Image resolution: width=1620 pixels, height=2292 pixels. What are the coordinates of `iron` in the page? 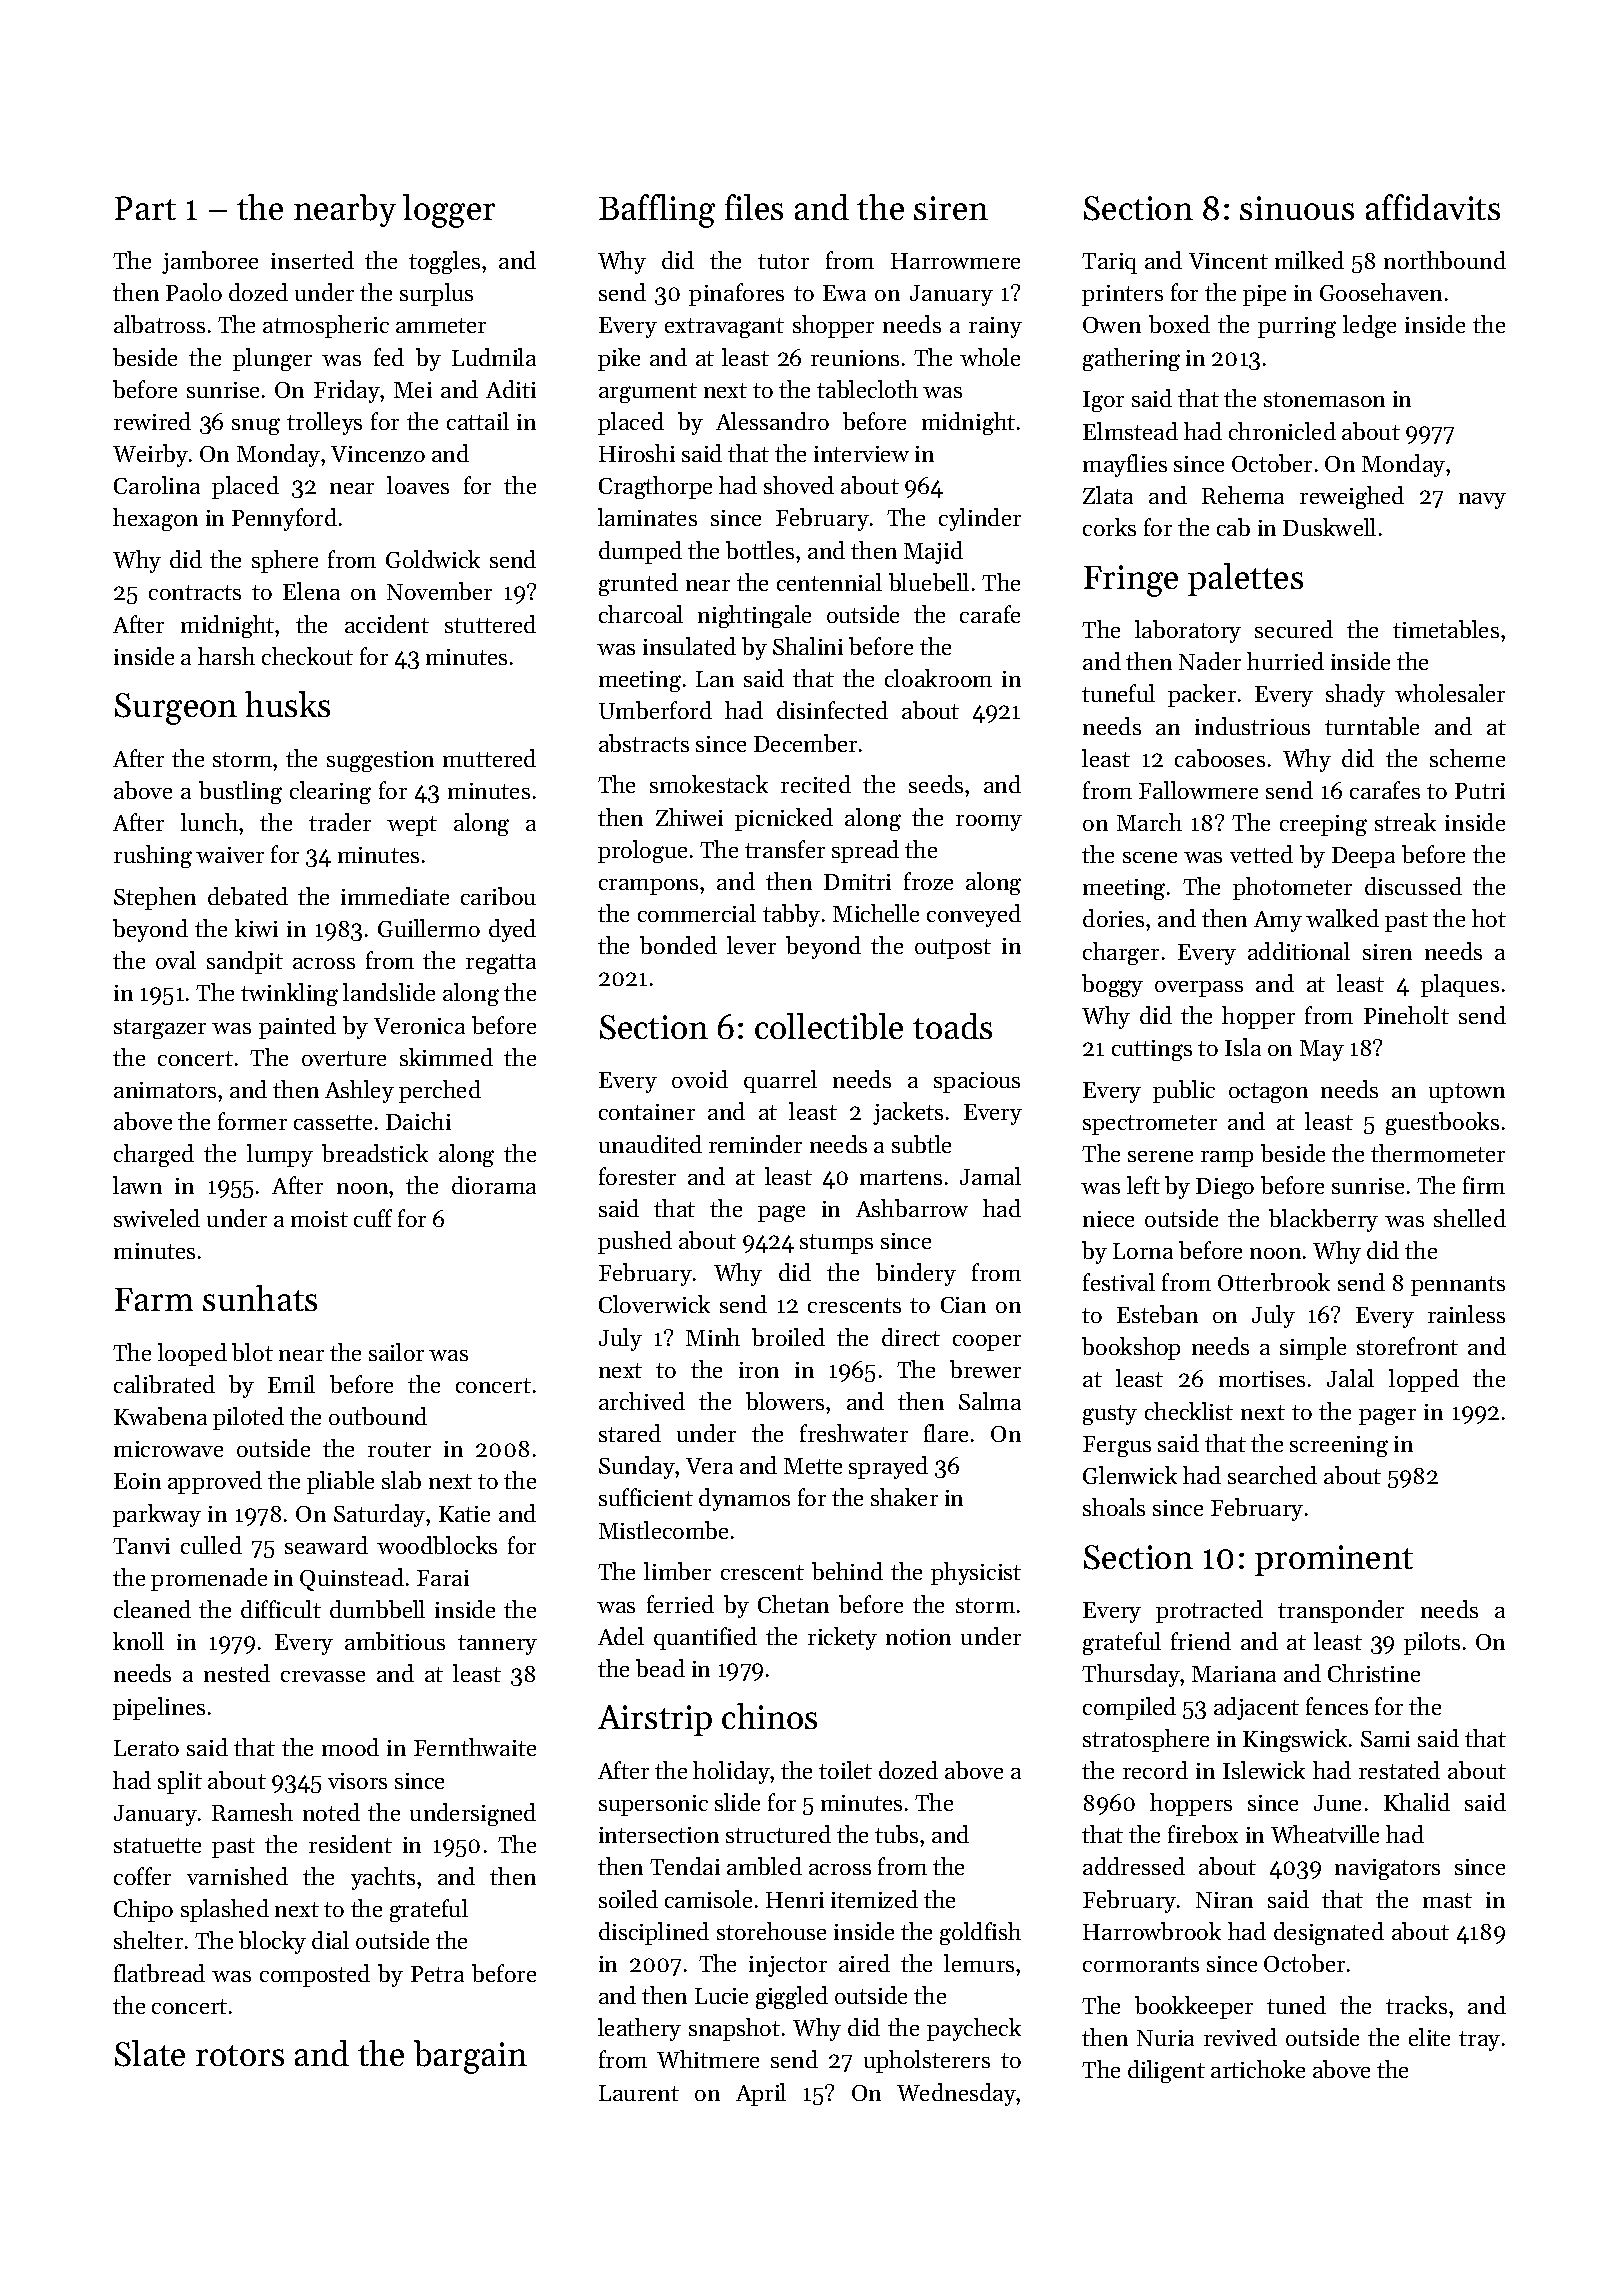 It's located at (759, 1370).
